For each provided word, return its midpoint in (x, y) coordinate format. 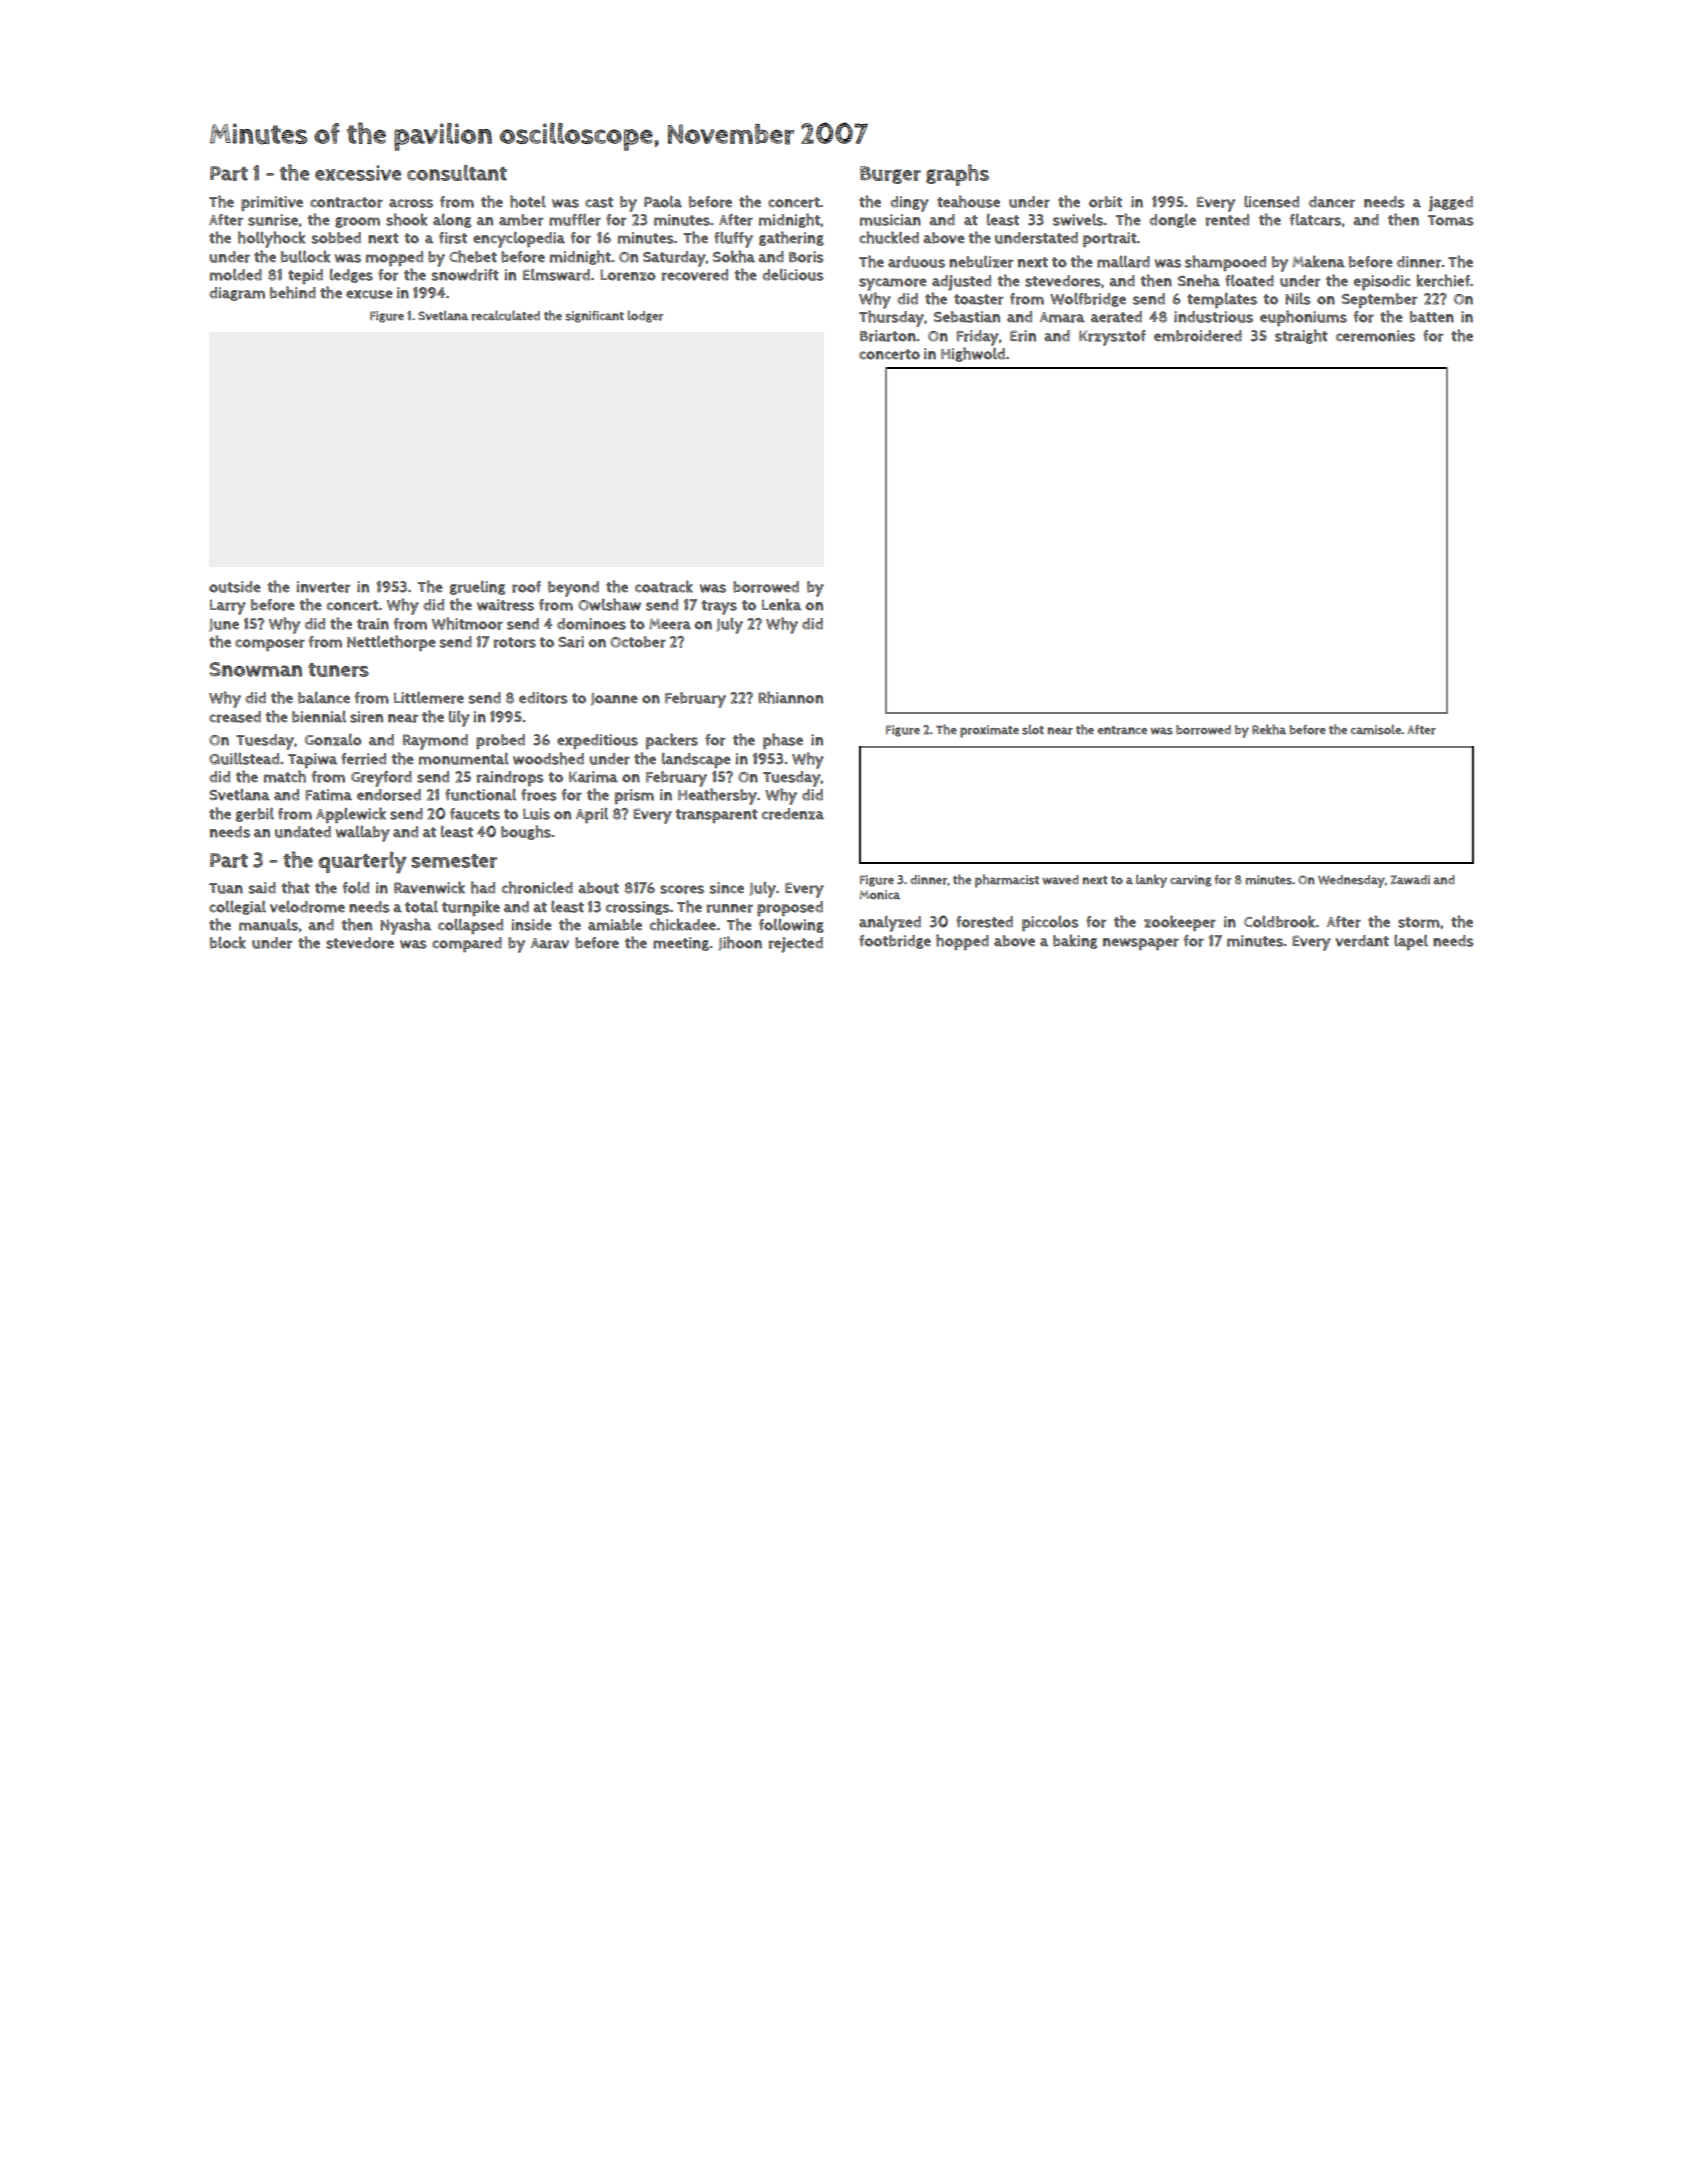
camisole (1376, 729)
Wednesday (1351, 881)
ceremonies (1375, 336)
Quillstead (244, 758)
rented (1227, 220)
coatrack (664, 586)
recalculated (505, 315)
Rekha (1269, 729)
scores (682, 889)
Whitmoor (467, 623)
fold (355, 887)
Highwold (973, 354)
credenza (793, 814)
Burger (890, 175)
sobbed (336, 238)
